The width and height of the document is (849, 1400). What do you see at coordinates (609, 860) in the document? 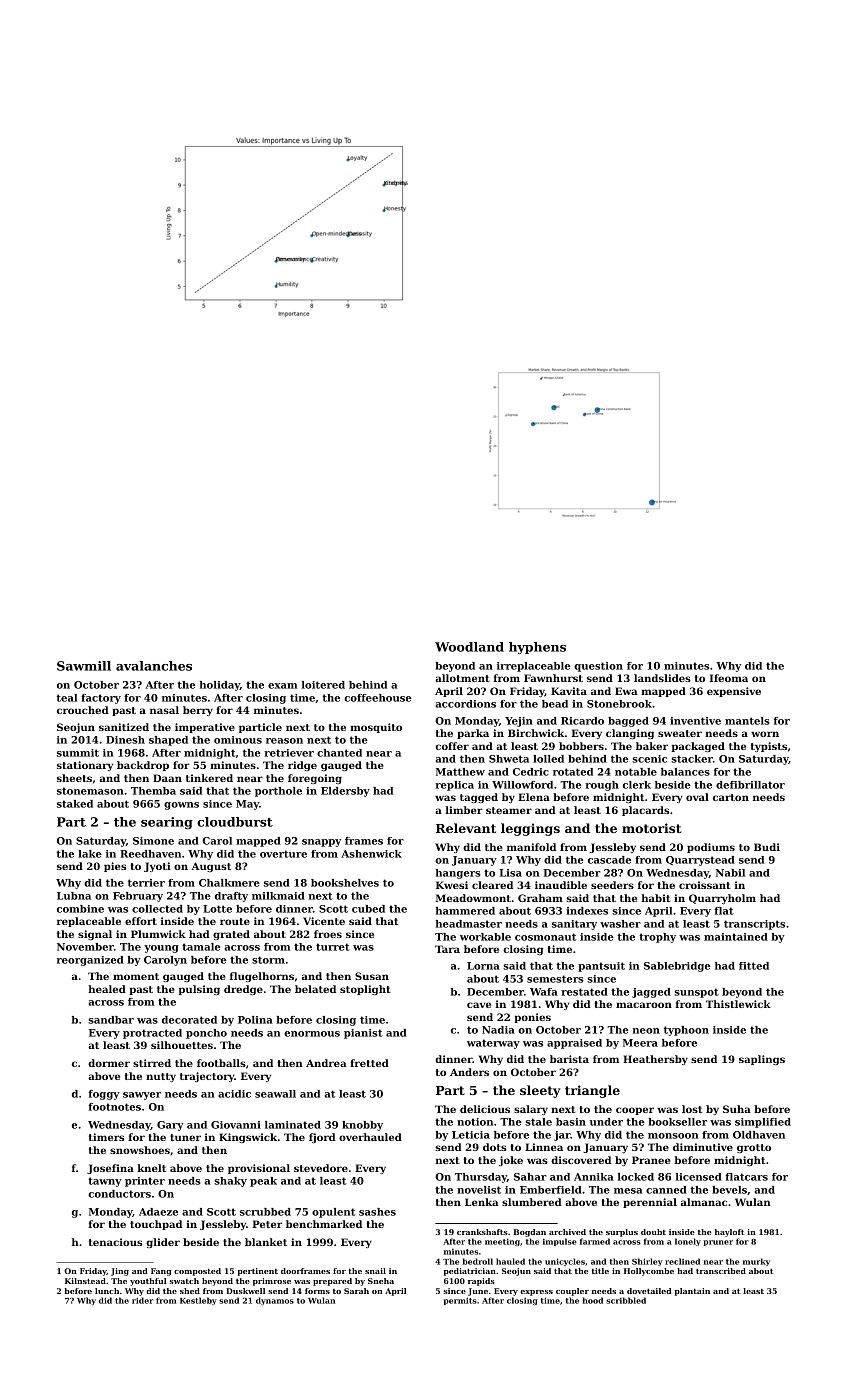
I see `cascade` at bounding box center [609, 860].
